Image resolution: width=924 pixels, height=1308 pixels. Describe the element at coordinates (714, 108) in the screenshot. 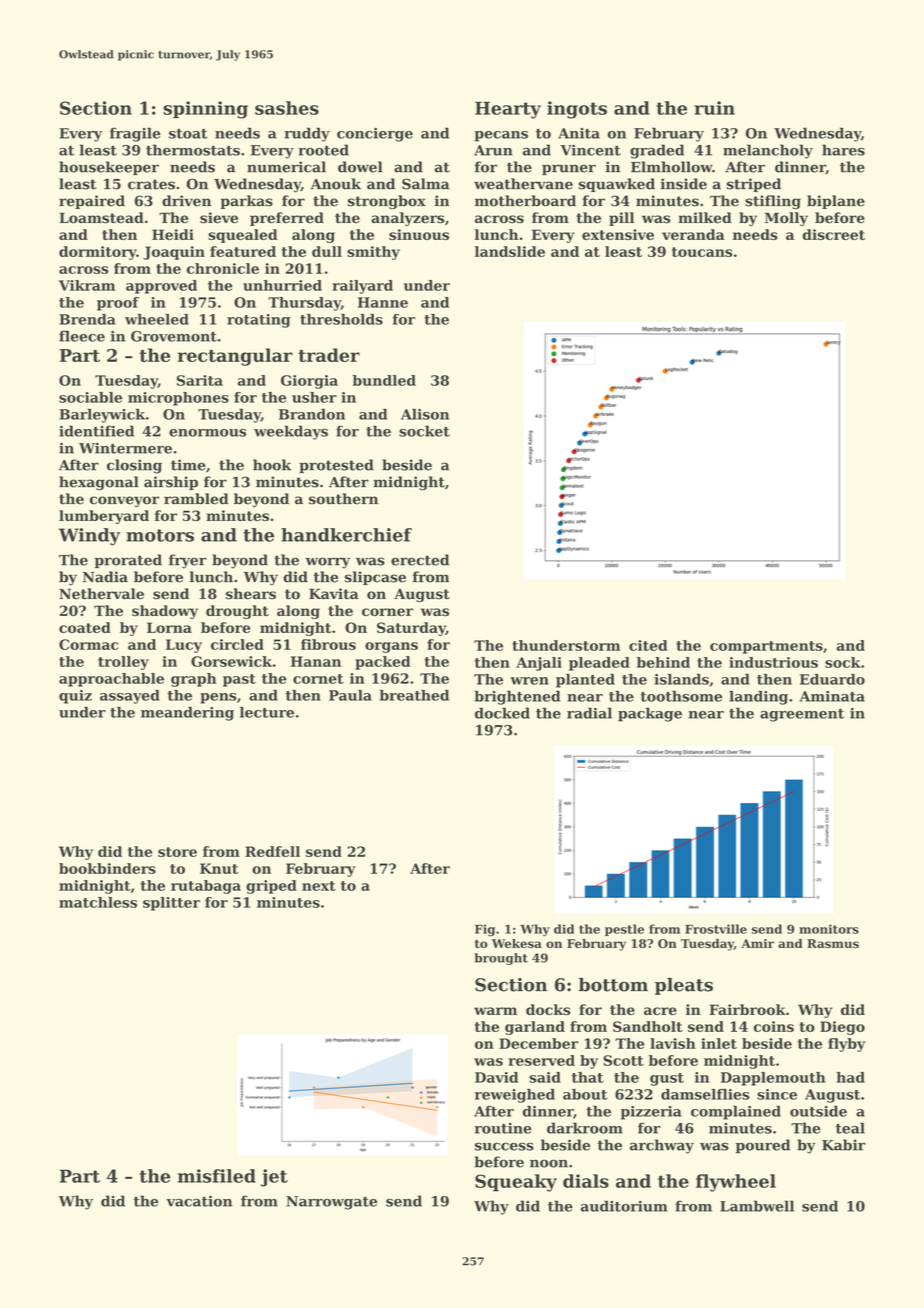

I see `ruin` at that location.
